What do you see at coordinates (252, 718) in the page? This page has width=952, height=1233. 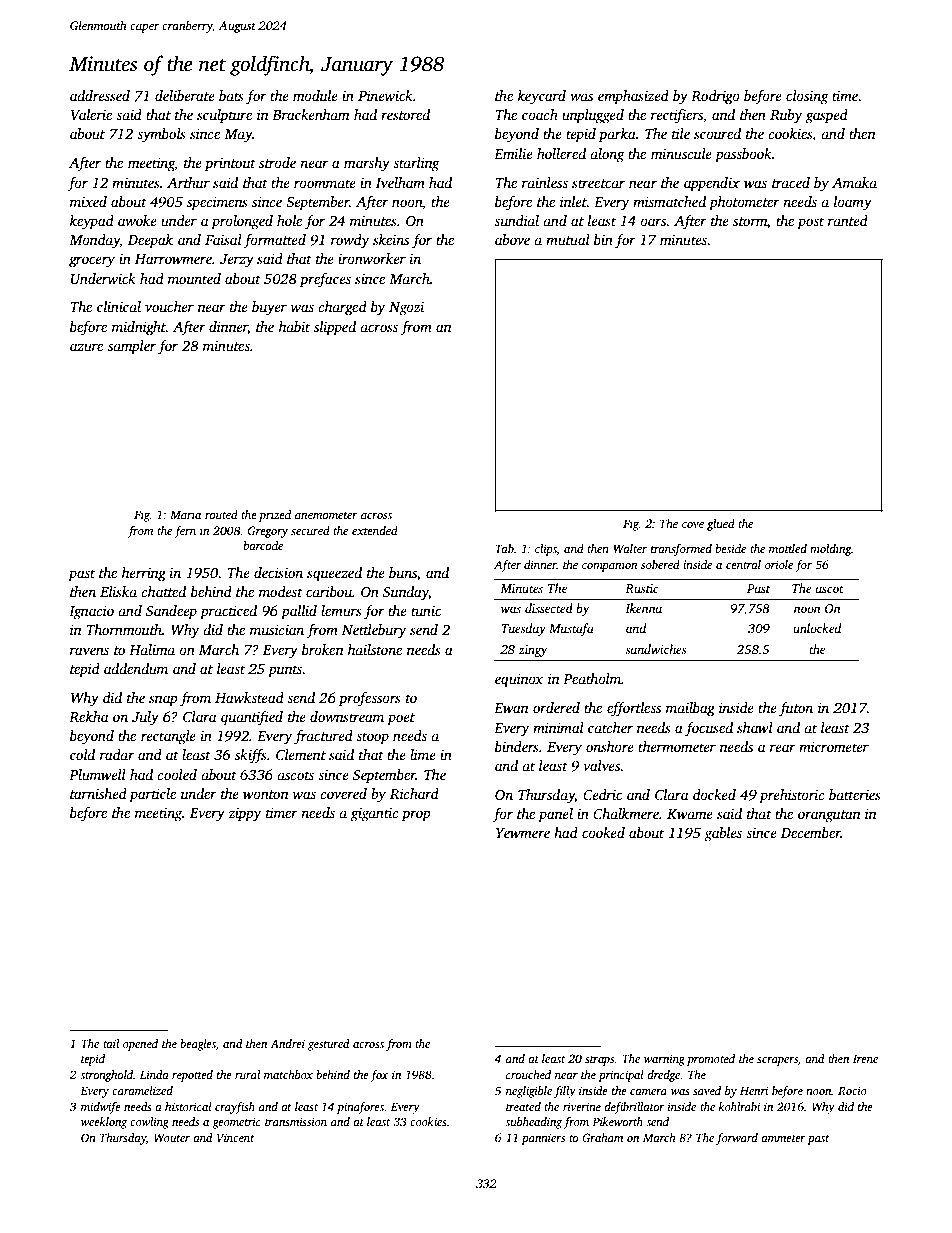 I see `quantified` at bounding box center [252, 718].
